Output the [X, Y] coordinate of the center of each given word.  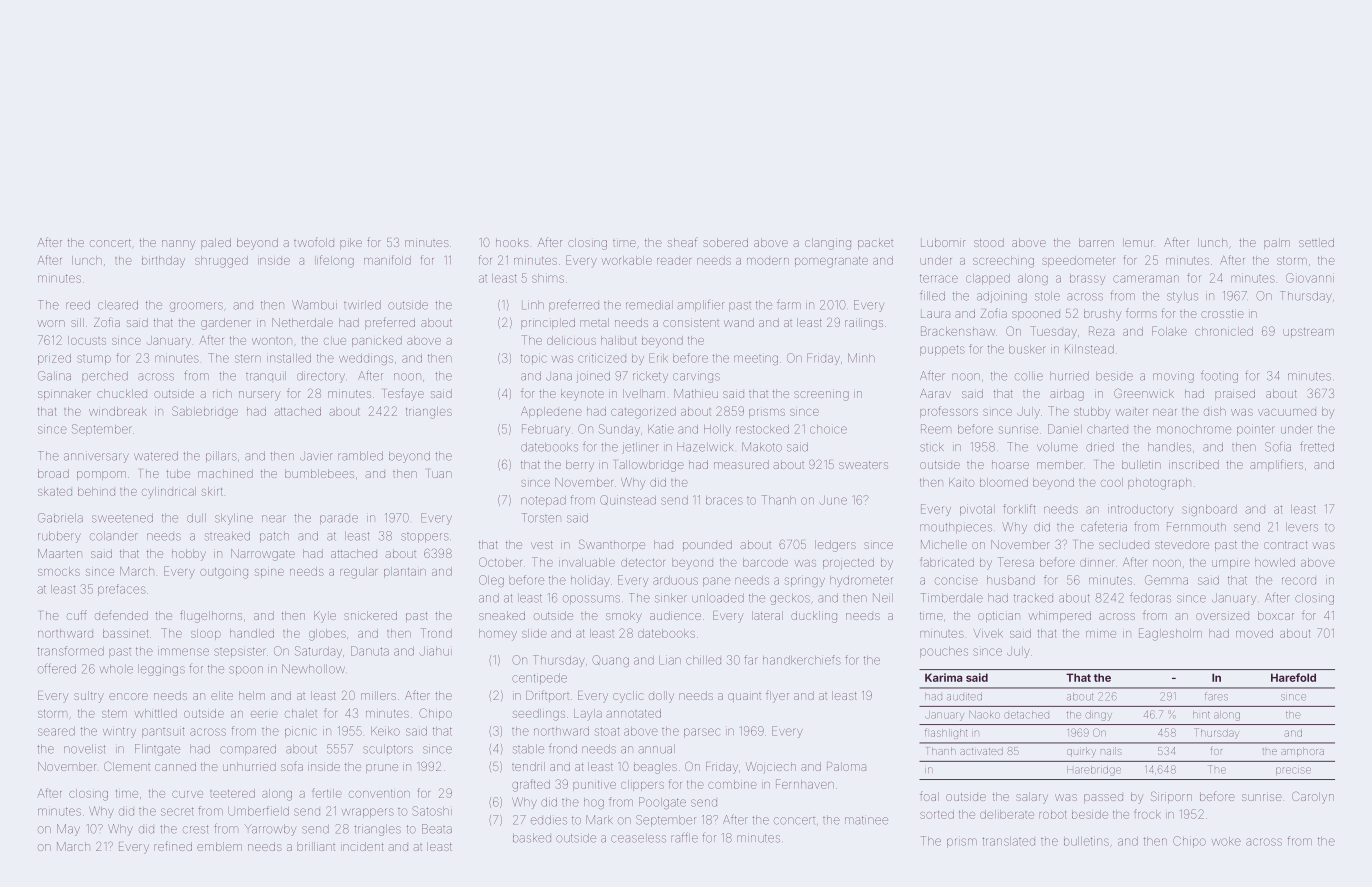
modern [768, 261]
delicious [571, 340]
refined [173, 846]
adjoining [1002, 297]
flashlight [946, 733]
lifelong [334, 261]
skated [55, 491]
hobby [189, 555]
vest [542, 545]
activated [981, 751]
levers [1302, 527]
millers [378, 695]
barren [1096, 242]
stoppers [425, 537]
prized [54, 359]
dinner [1097, 562]
